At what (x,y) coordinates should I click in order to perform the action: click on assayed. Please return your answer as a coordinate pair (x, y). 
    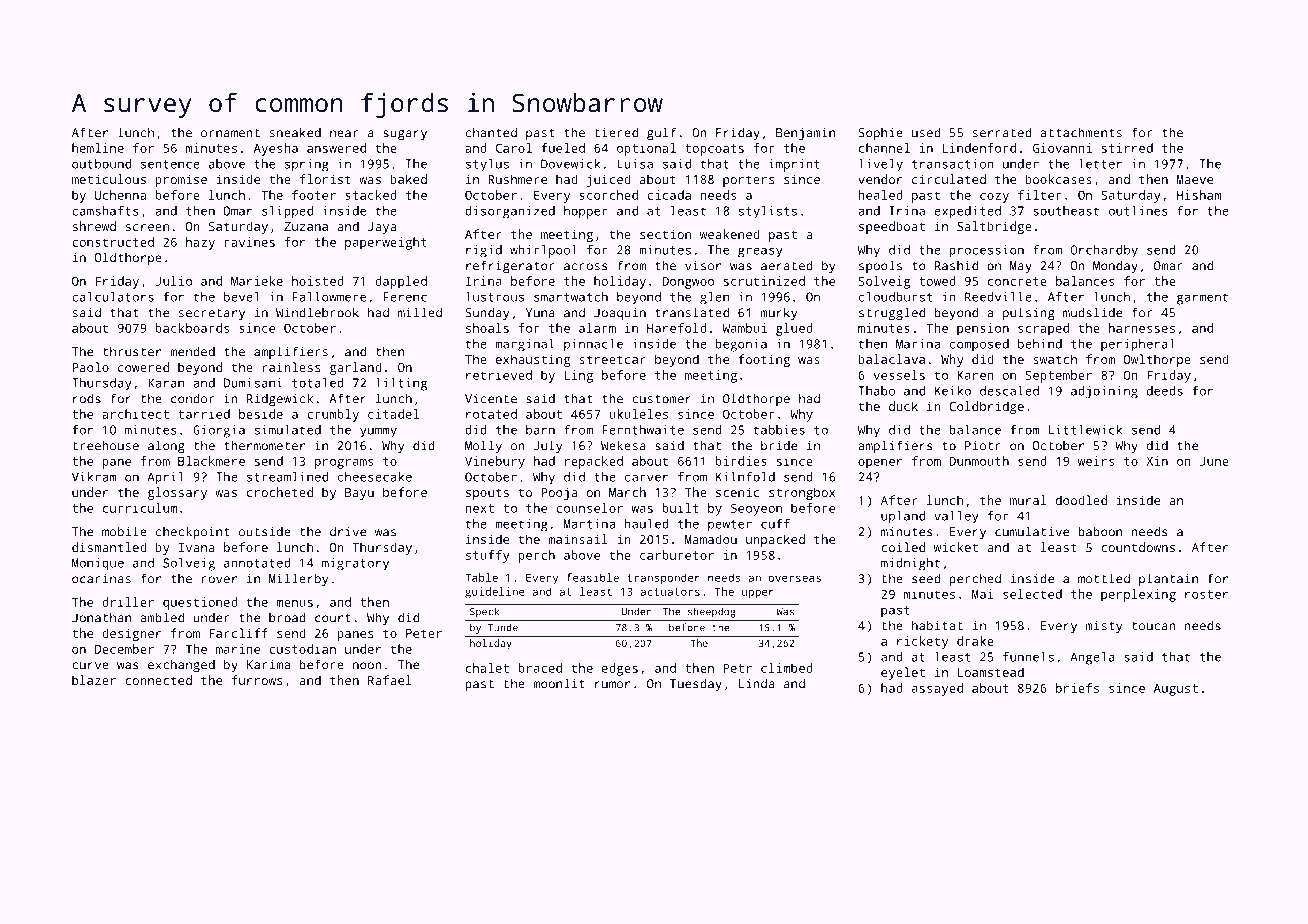
    Looking at the image, I should click on (937, 689).
